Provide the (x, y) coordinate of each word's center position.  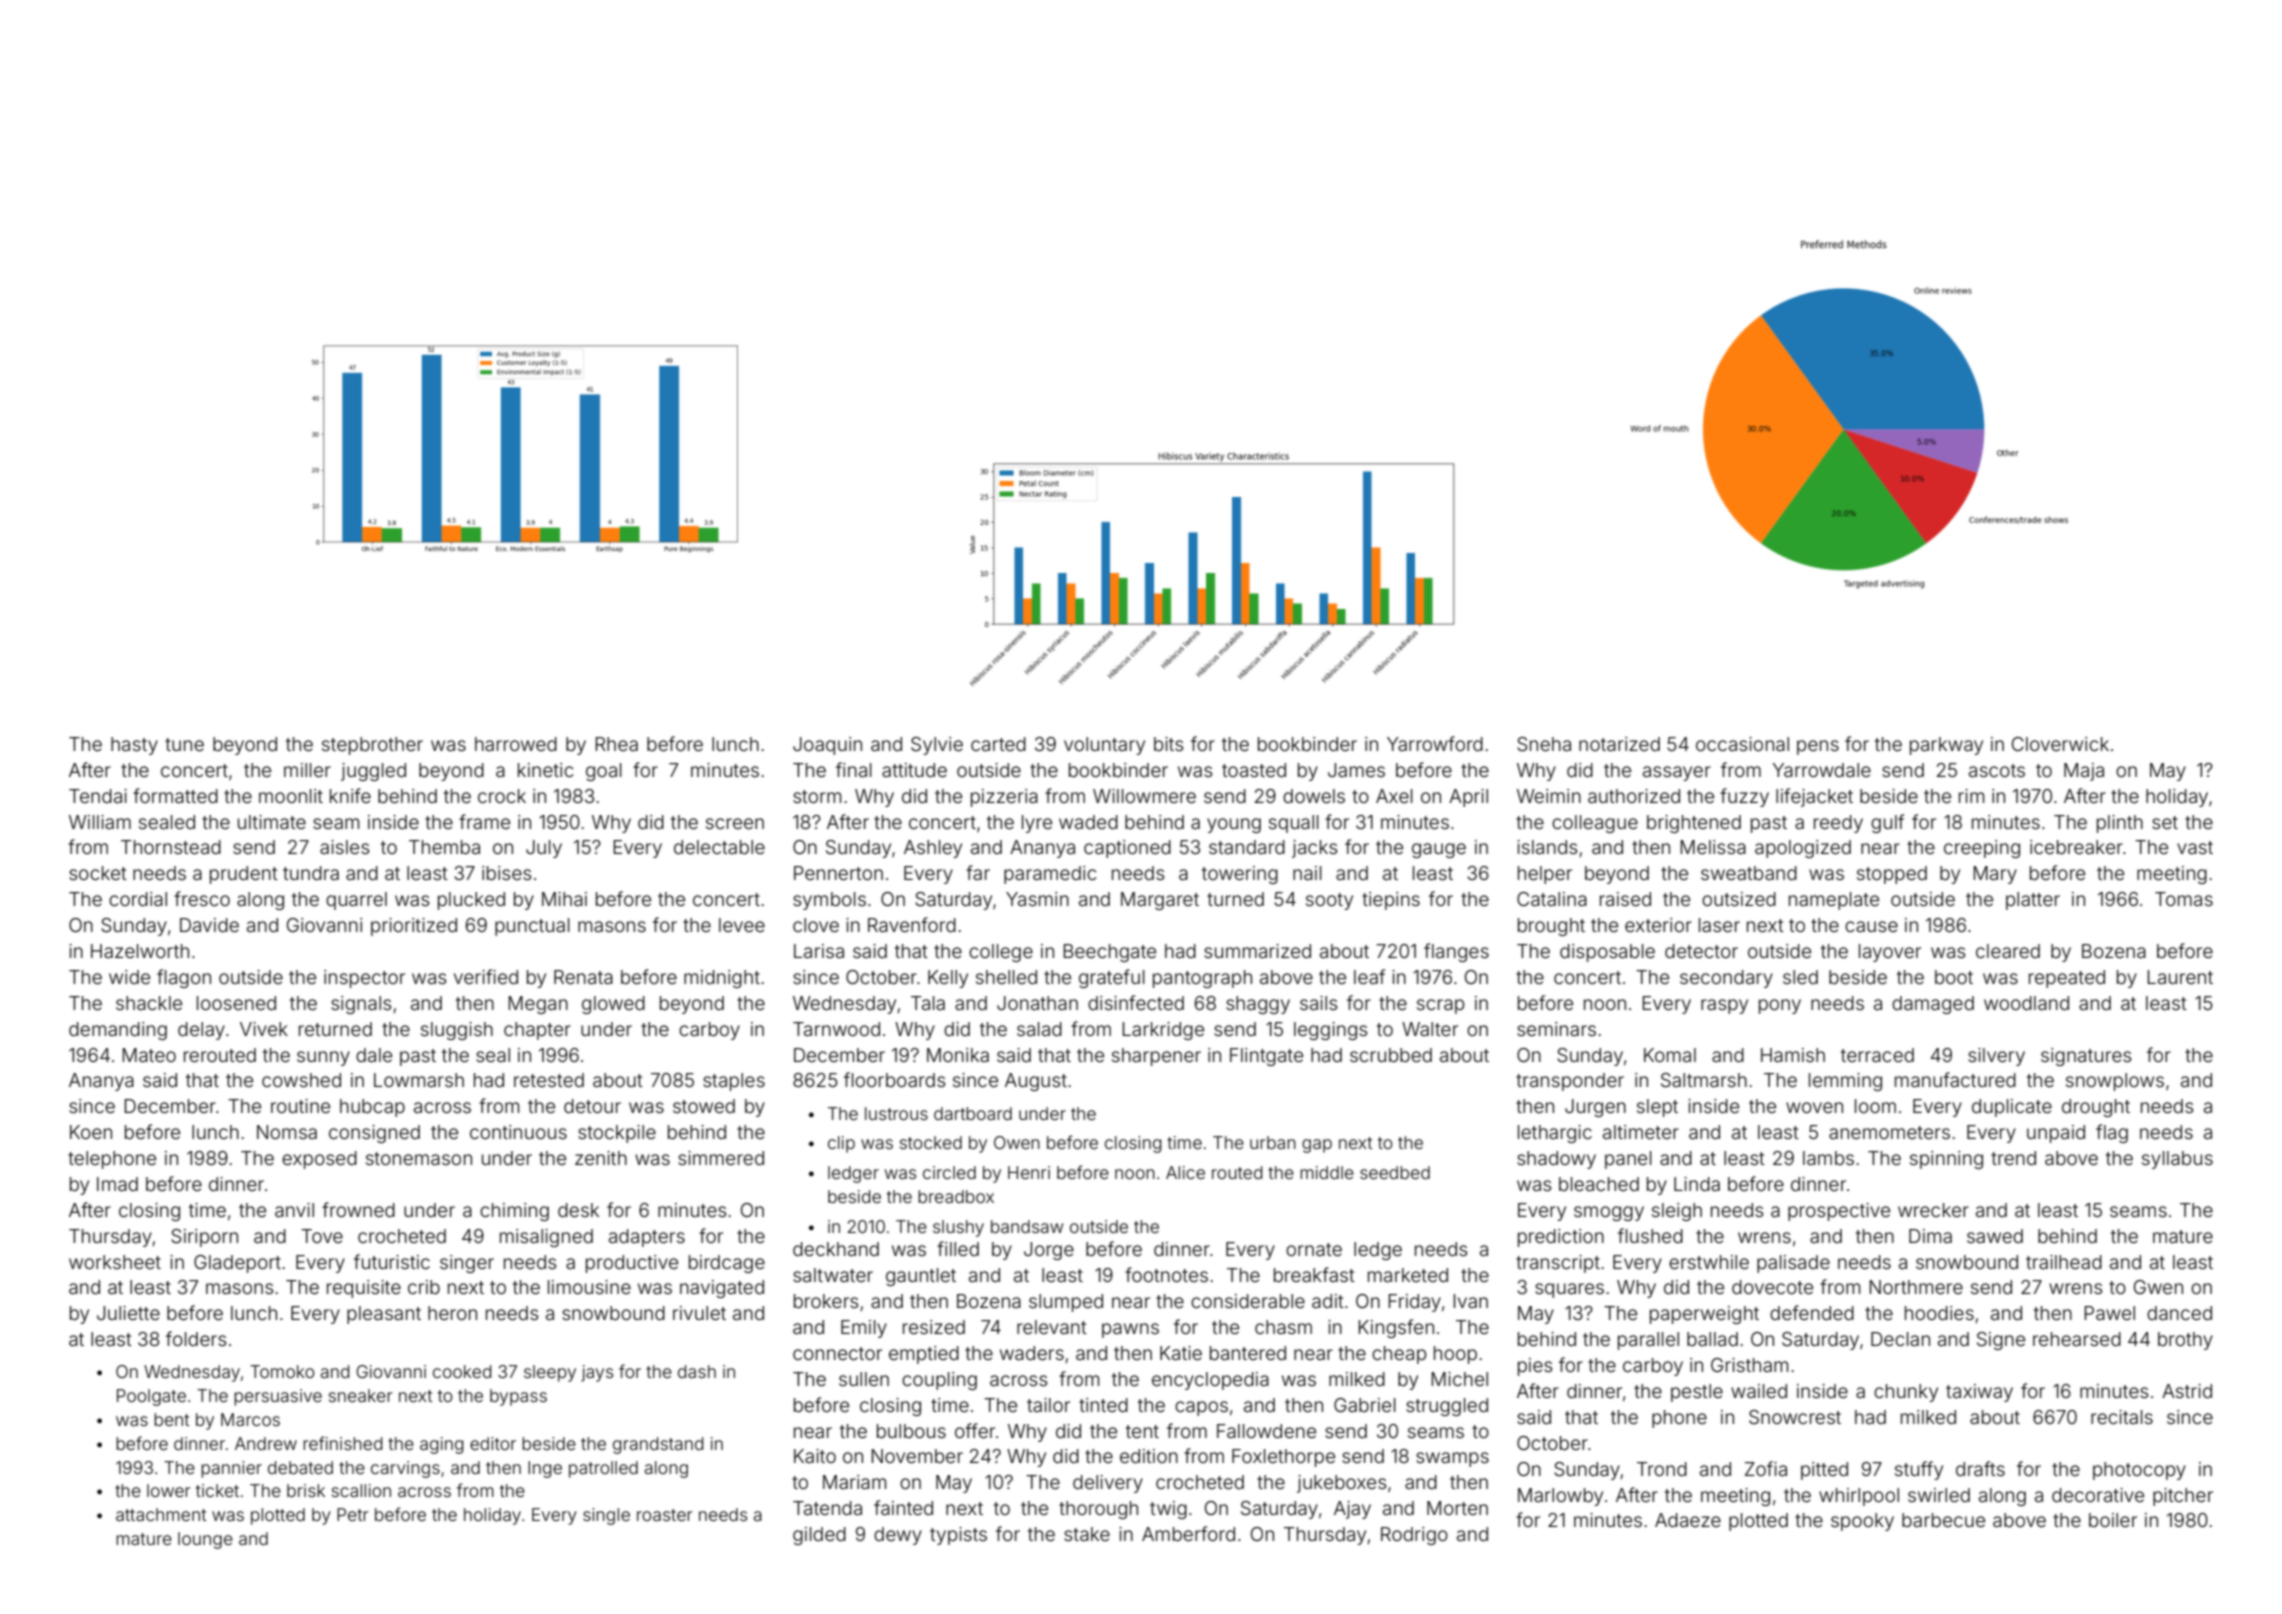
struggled (1447, 1407)
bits (1168, 744)
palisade (1793, 1264)
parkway (1946, 746)
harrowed (516, 744)
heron (452, 1313)
